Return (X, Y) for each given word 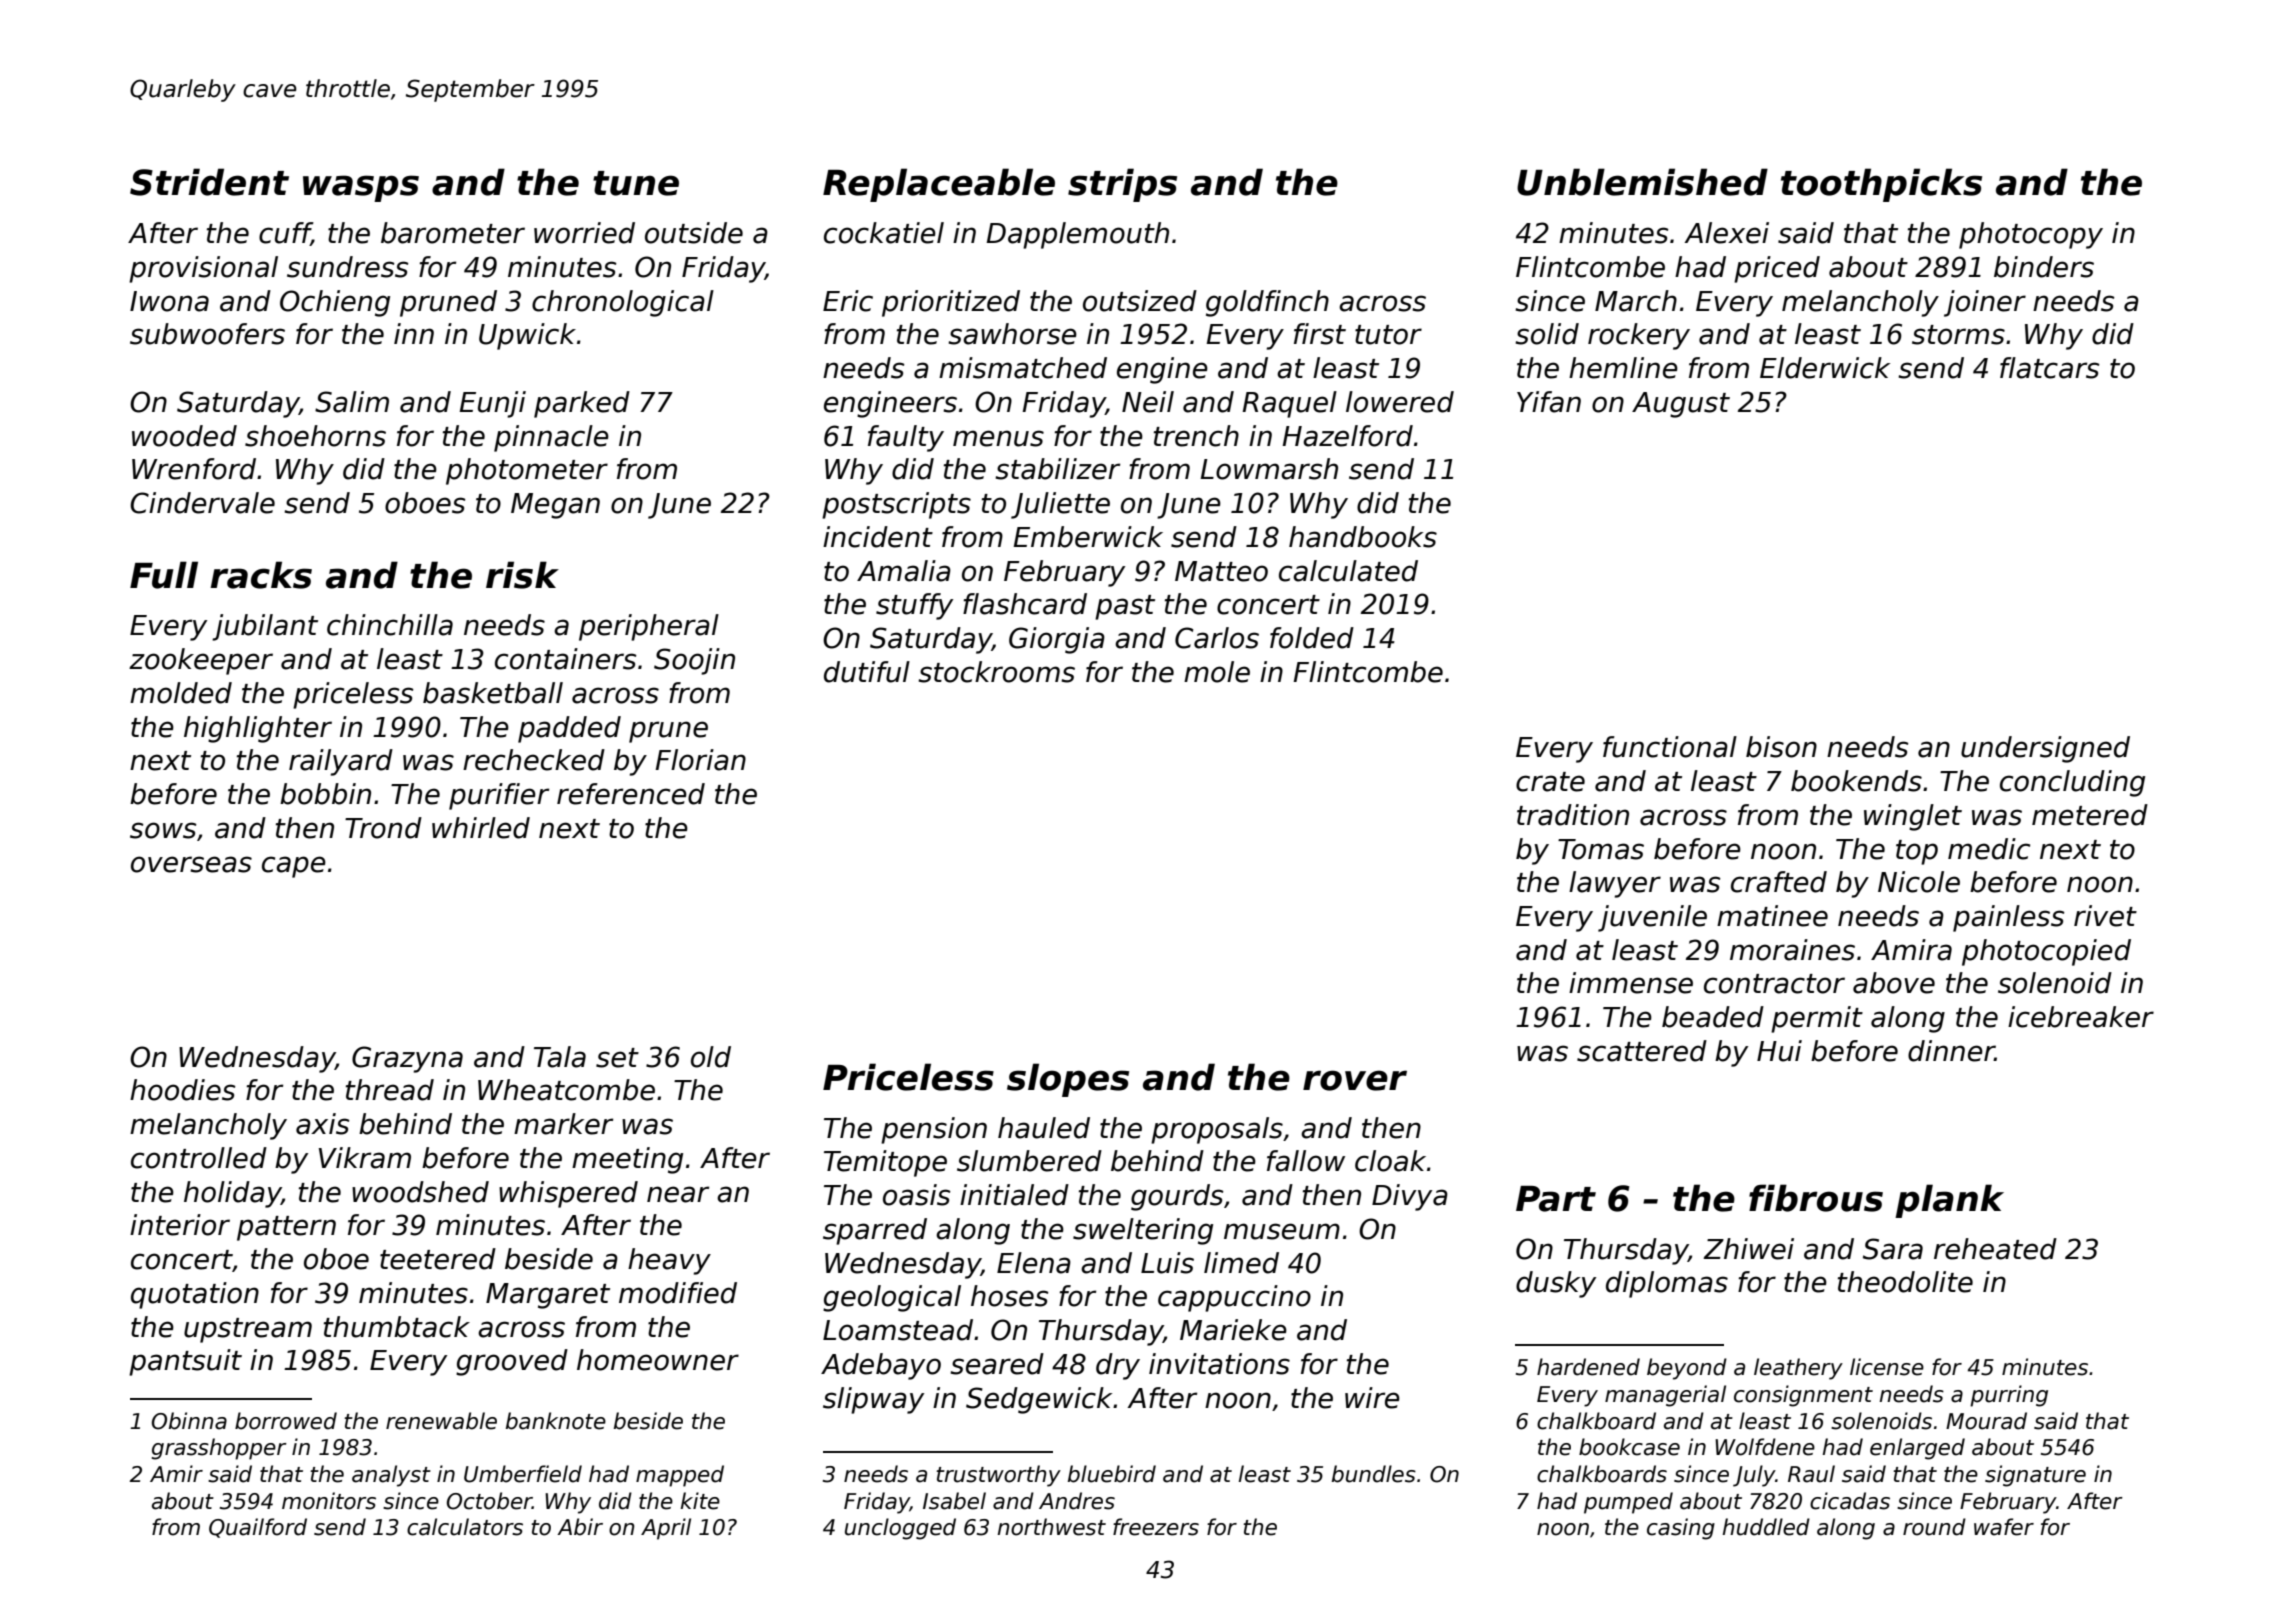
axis (323, 1124)
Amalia (904, 571)
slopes (1068, 1080)
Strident (209, 182)
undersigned (2045, 749)
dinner (1951, 1051)
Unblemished (1642, 182)
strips (1122, 185)
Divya (1410, 1197)
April (666, 1529)
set (617, 1058)
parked (582, 404)
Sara (1893, 1249)
